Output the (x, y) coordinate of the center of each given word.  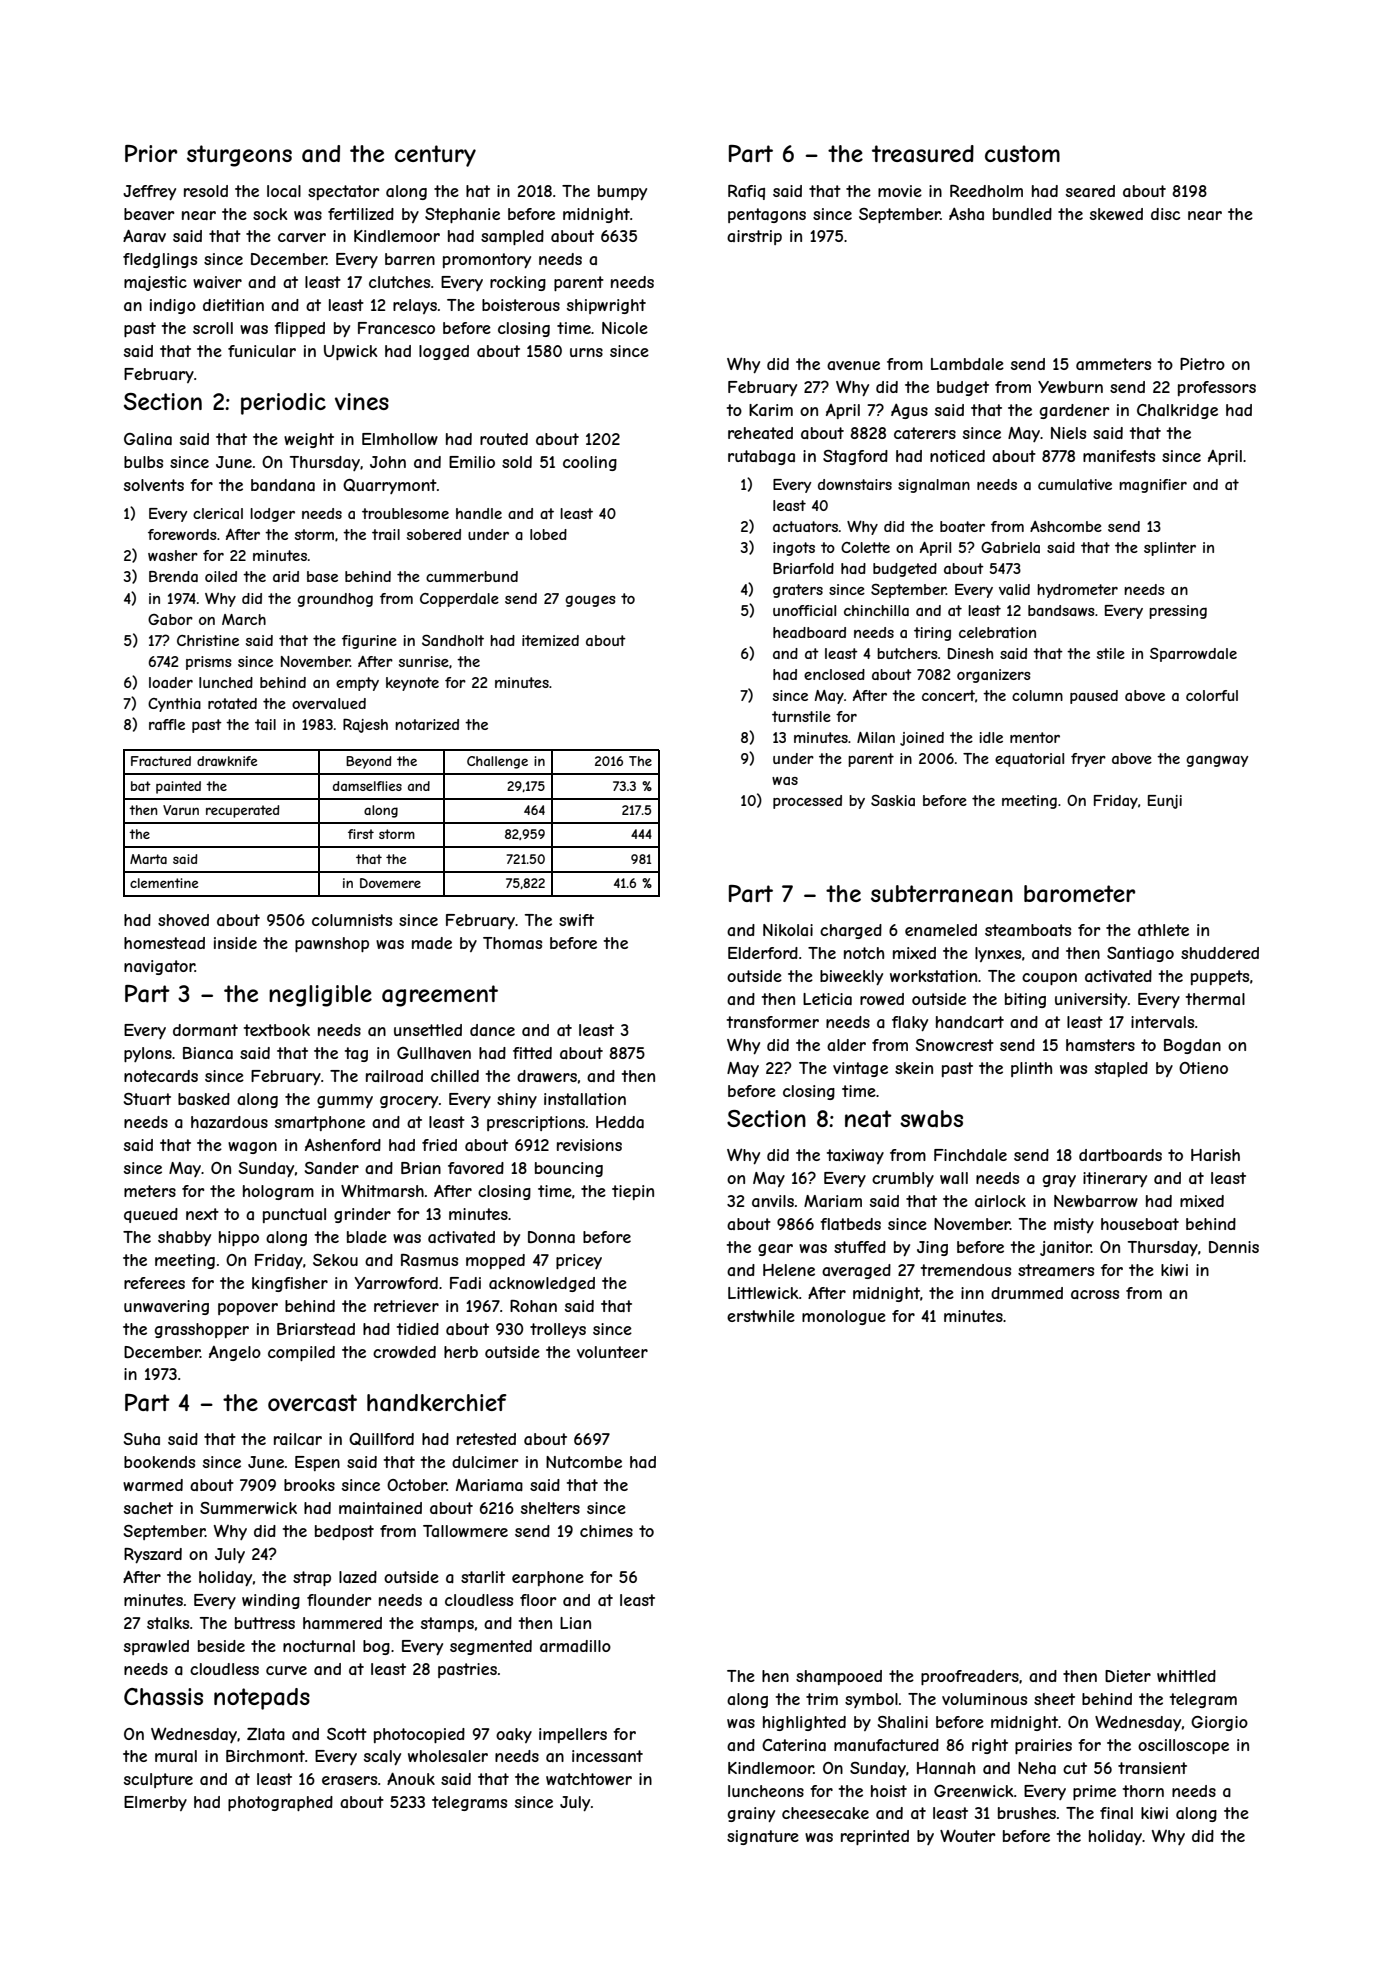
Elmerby (155, 1803)
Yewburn (1070, 387)
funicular (262, 351)
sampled (512, 237)
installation (585, 1099)
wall (954, 1178)
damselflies (367, 786)
